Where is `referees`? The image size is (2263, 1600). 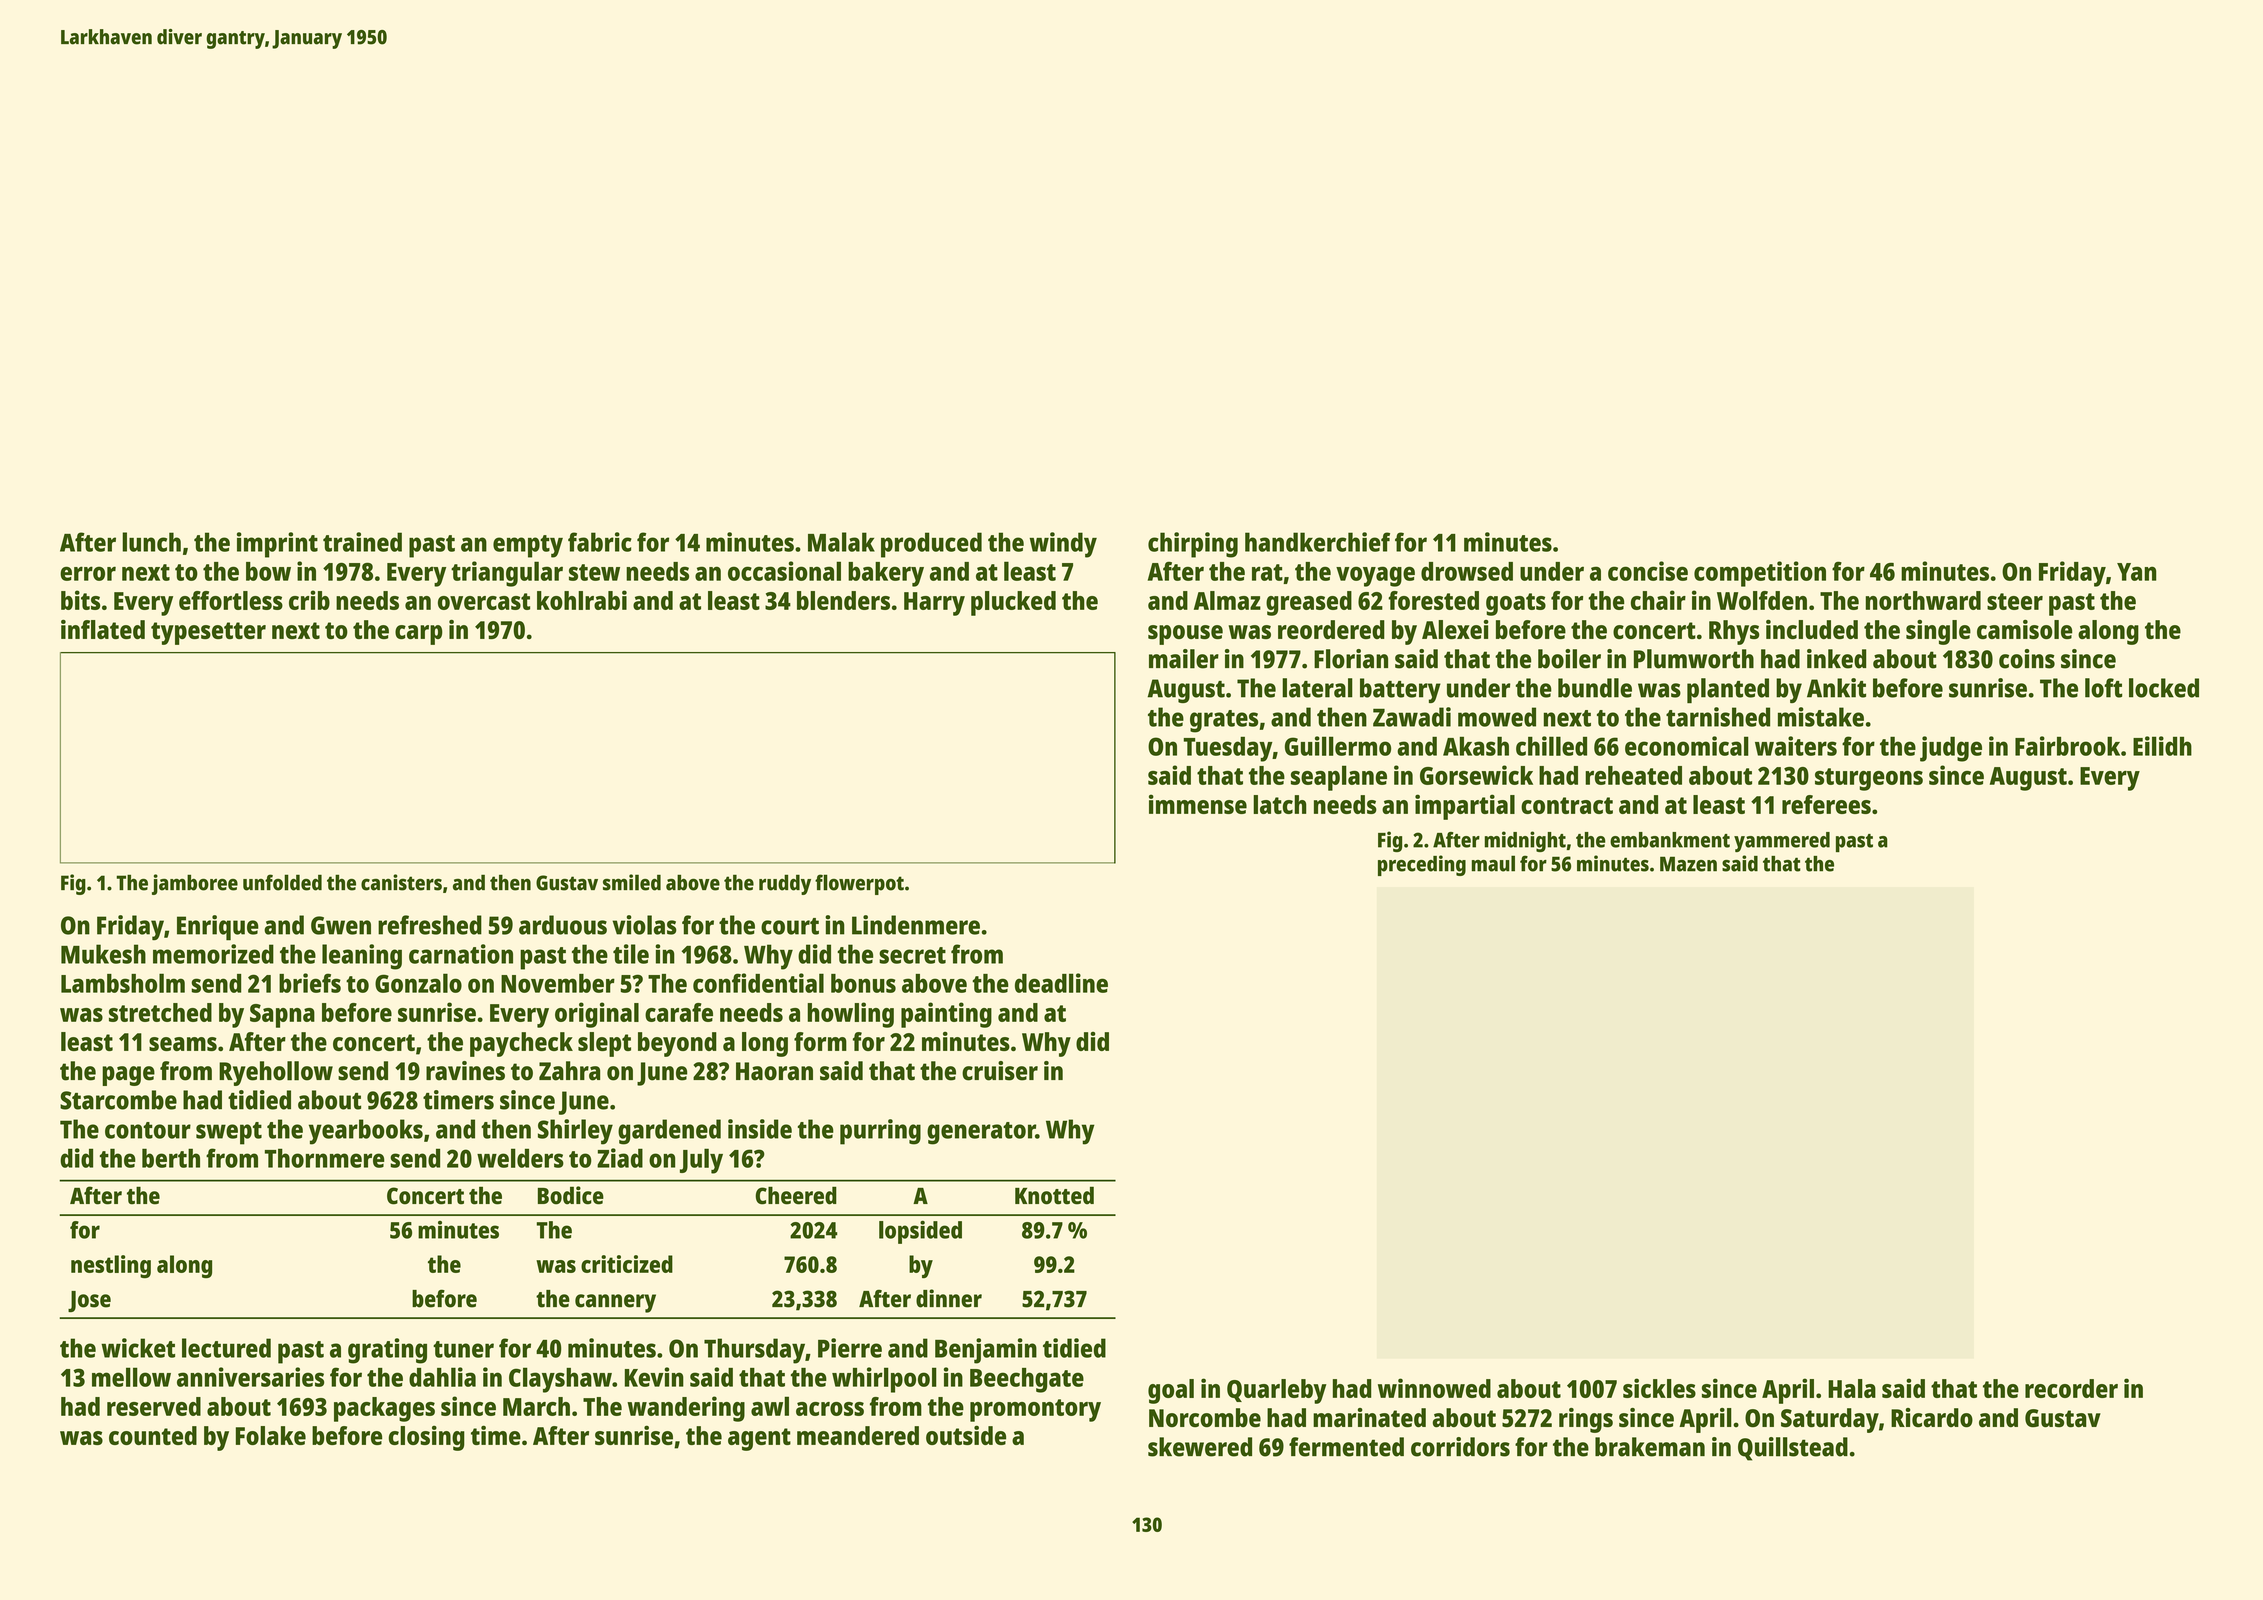
referees is located at coordinates (1826, 804).
